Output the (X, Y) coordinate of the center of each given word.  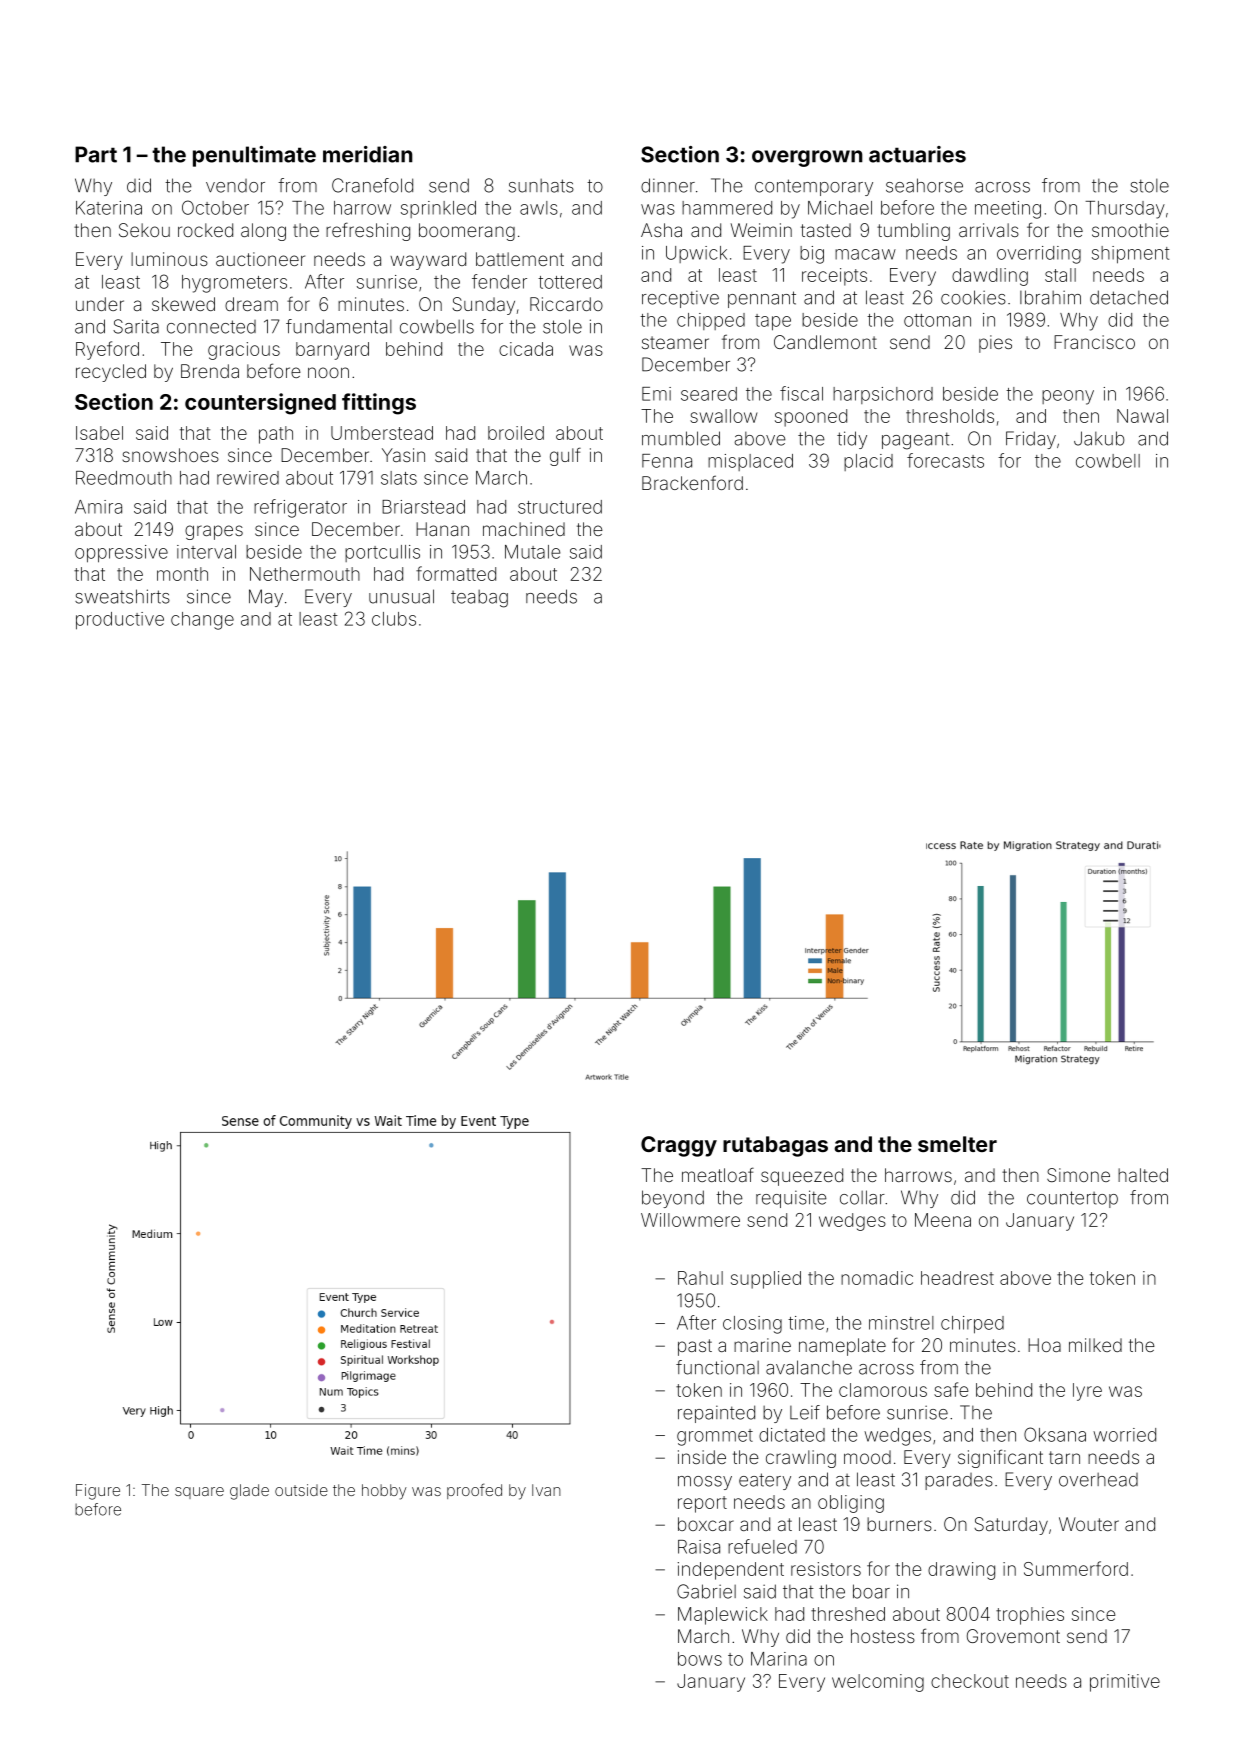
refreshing (368, 231)
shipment (1131, 255)
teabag (479, 599)
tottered (570, 282)
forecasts (945, 460)
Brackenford (692, 482)
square (199, 1493)
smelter (957, 1144)
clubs (394, 619)
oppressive (121, 554)
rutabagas (775, 1146)
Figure (98, 1492)
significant (1000, 1458)
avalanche (809, 1367)
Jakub (1099, 438)
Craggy (679, 1146)
